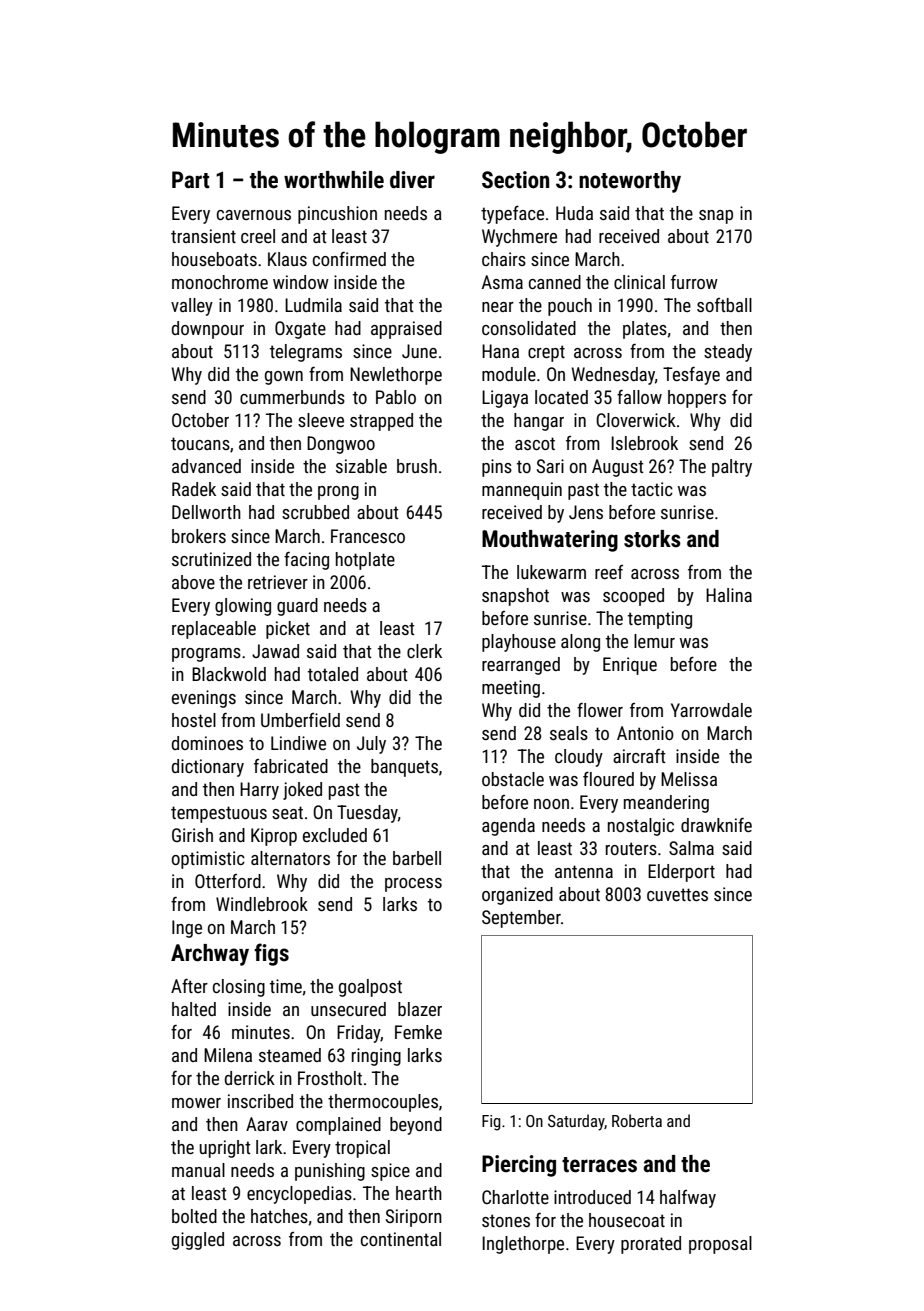 This document has width=924, height=1311. What do you see at coordinates (613, 376) in the document?
I see `Wednesday` at bounding box center [613, 376].
